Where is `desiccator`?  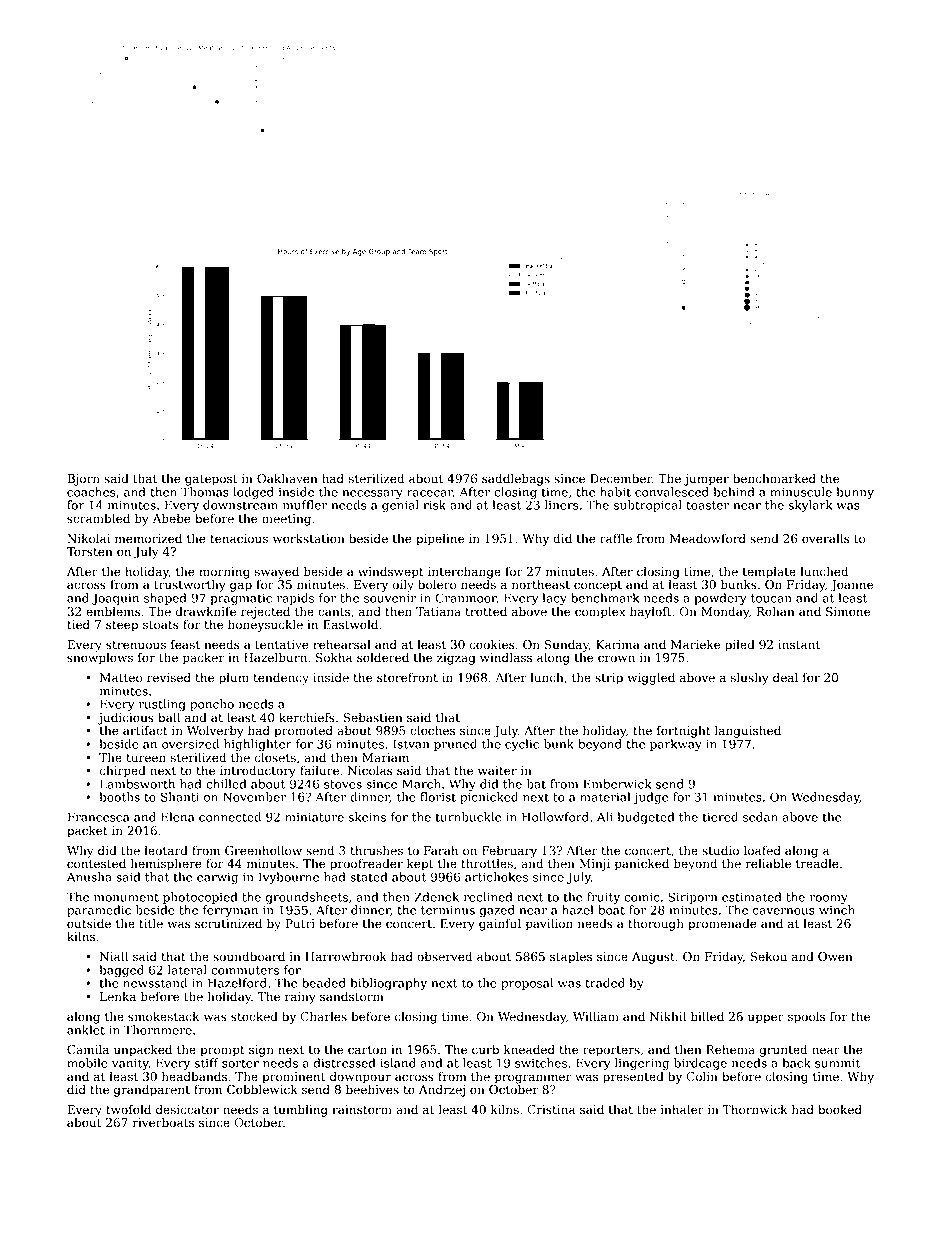
desiccator is located at coordinates (187, 1109).
